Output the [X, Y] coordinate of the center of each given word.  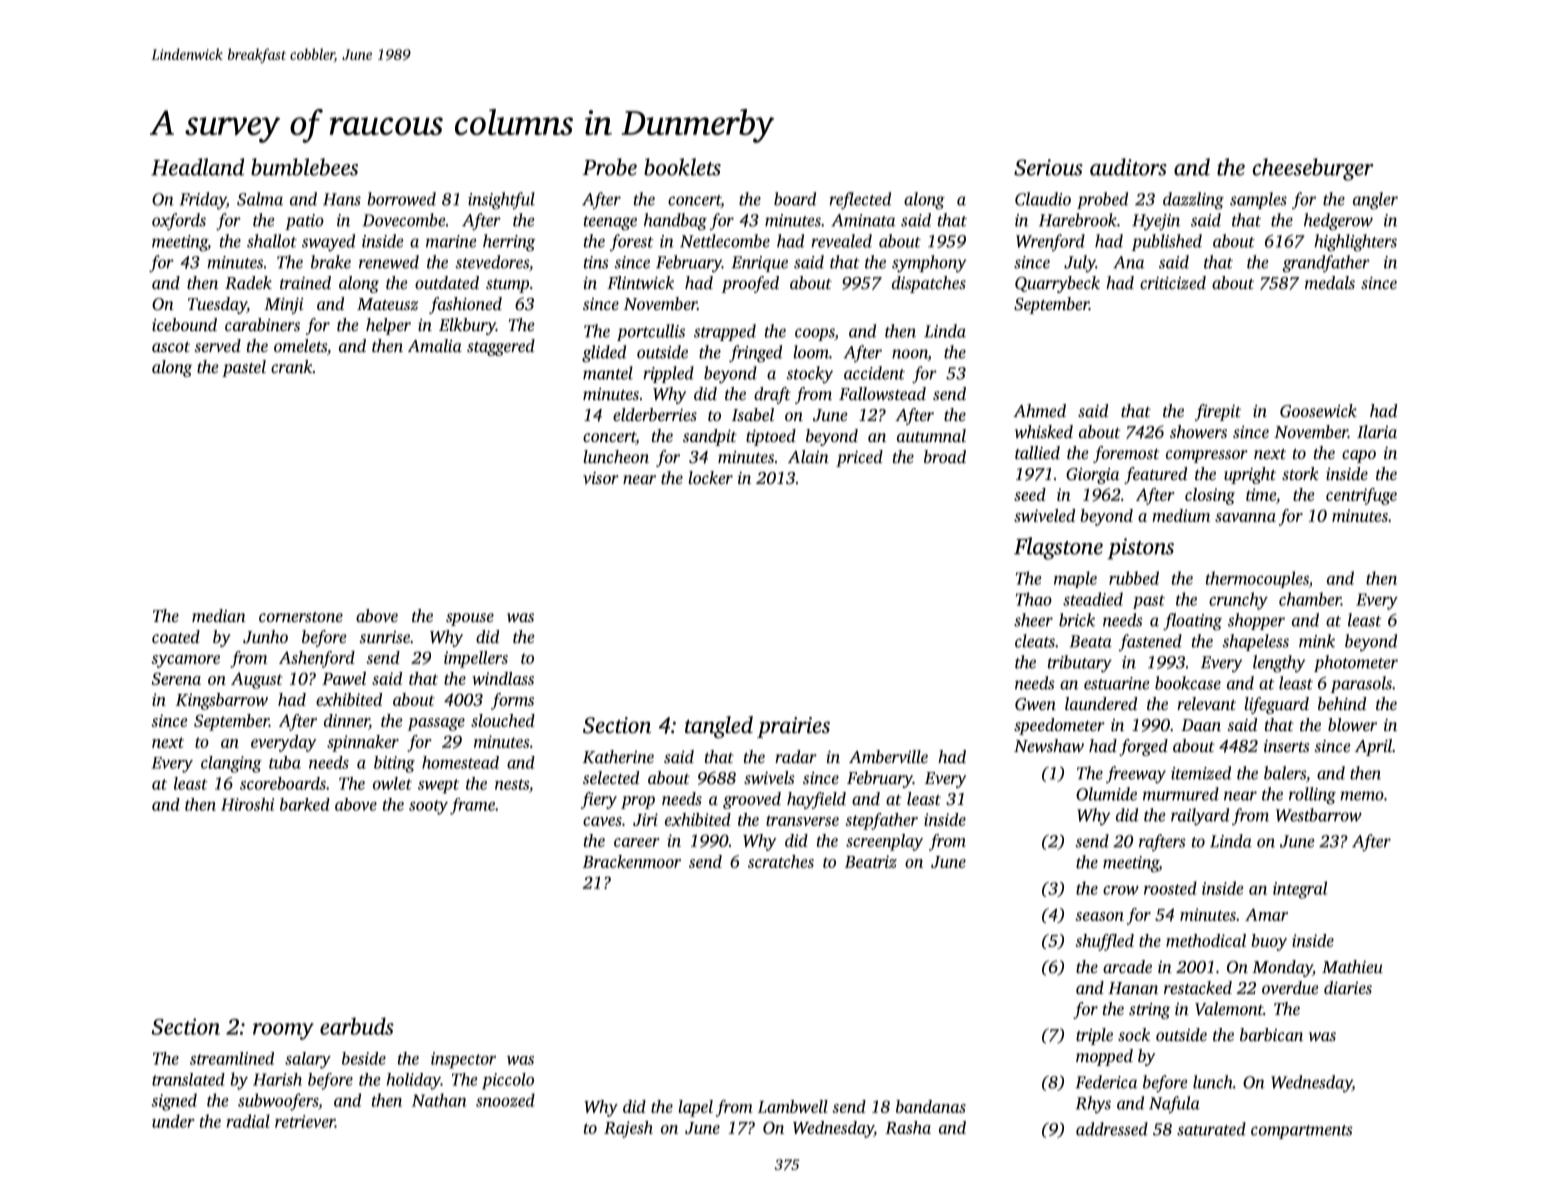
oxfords [179, 221]
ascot [171, 347]
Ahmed [1039, 410]
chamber [1310, 599]
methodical [1206, 940]
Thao [1034, 599]
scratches [781, 861]
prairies [793, 727]
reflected [860, 200]
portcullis [651, 332]
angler [1375, 201]
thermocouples [1257, 579]
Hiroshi [247, 804]
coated [176, 636]
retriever [305, 1121]
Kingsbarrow [222, 701]
